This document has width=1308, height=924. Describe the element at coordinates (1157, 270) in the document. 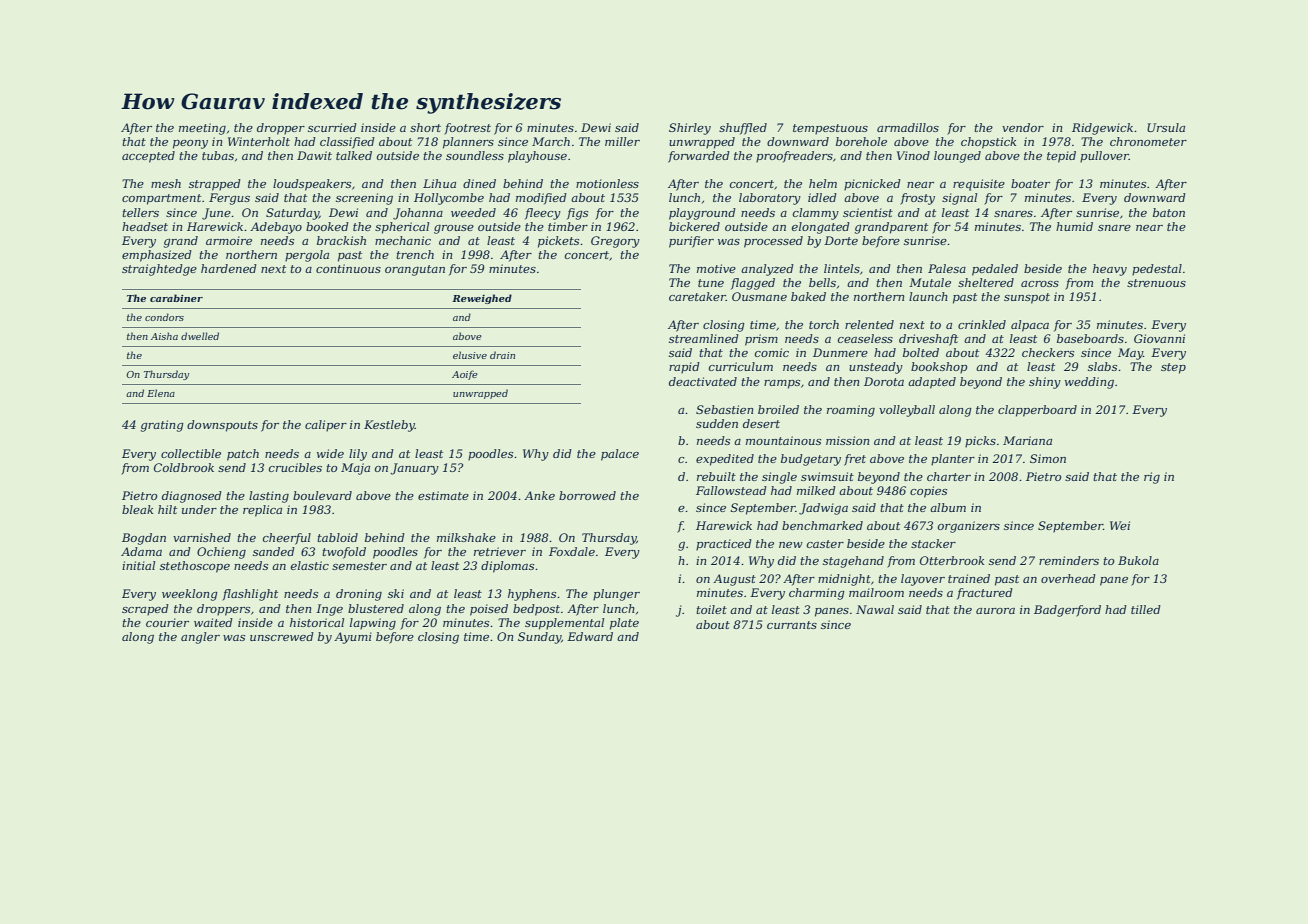

I see `pedestal` at that location.
